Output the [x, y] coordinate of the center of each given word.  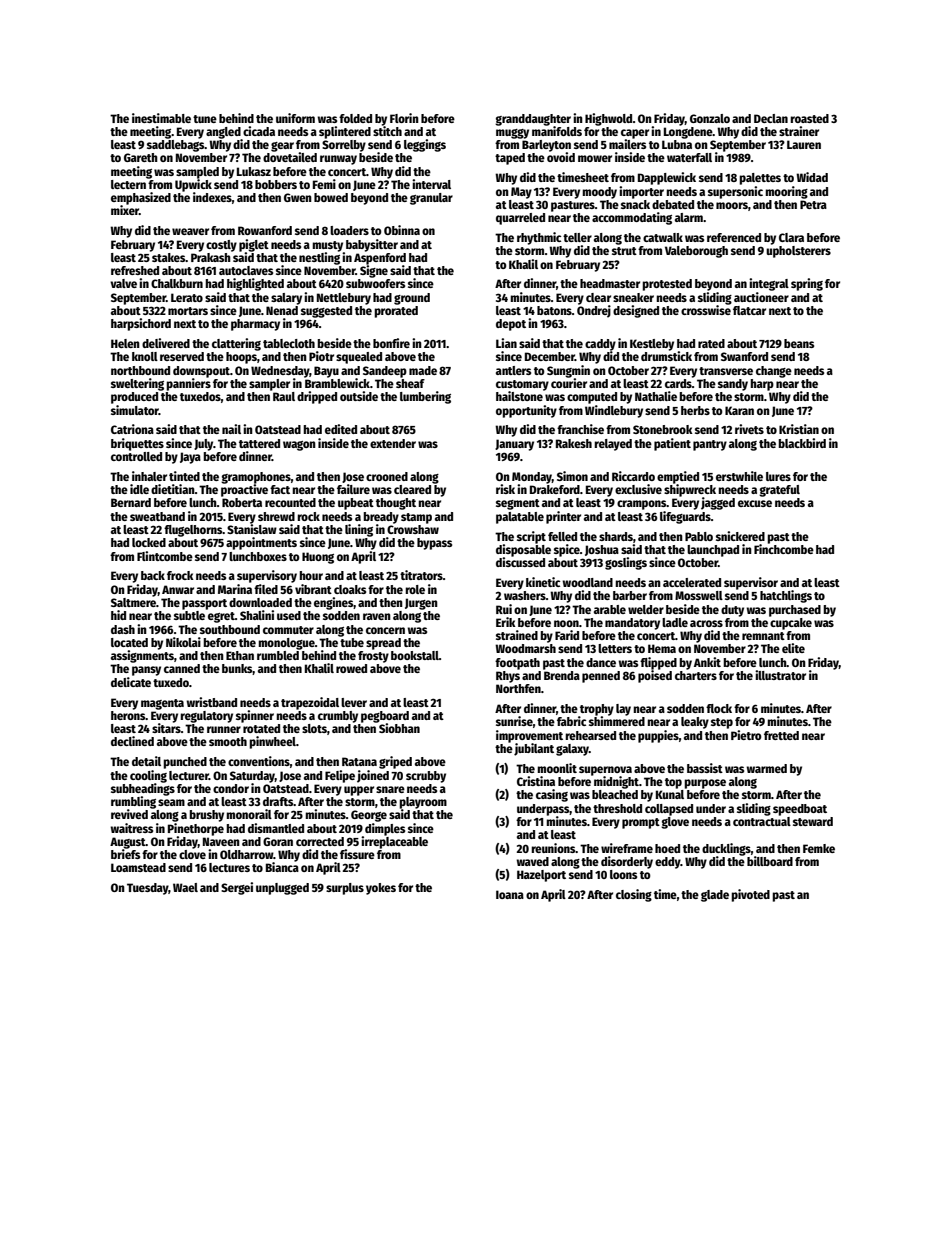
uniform [295, 118]
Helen [125, 343]
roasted [809, 118]
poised [655, 676]
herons [128, 715]
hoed [667, 848]
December [550, 356]
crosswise [706, 310]
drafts [278, 801]
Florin [404, 118]
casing [552, 795]
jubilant [534, 749]
